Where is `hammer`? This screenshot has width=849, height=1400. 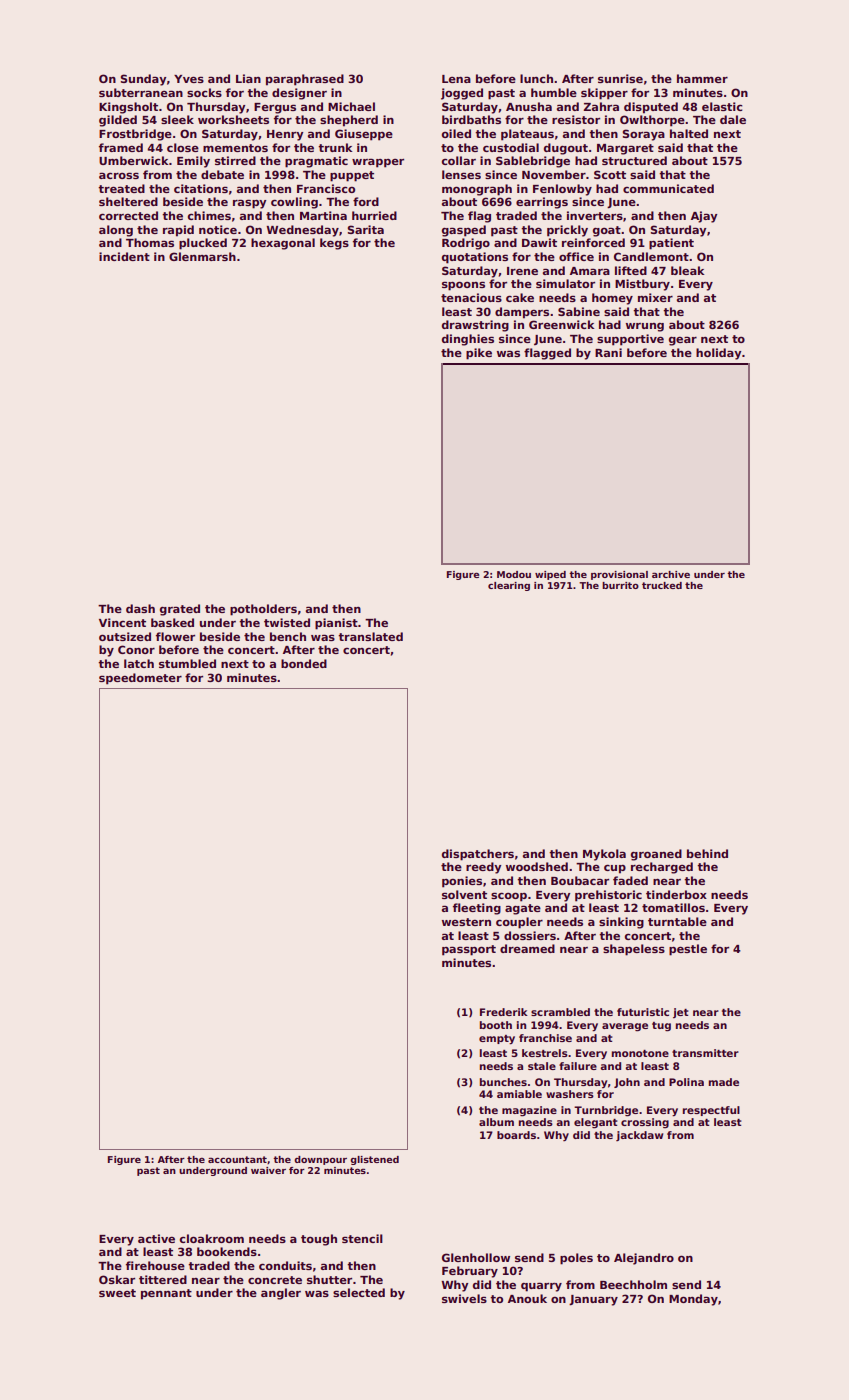 hammer is located at coordinates (702, 78).
